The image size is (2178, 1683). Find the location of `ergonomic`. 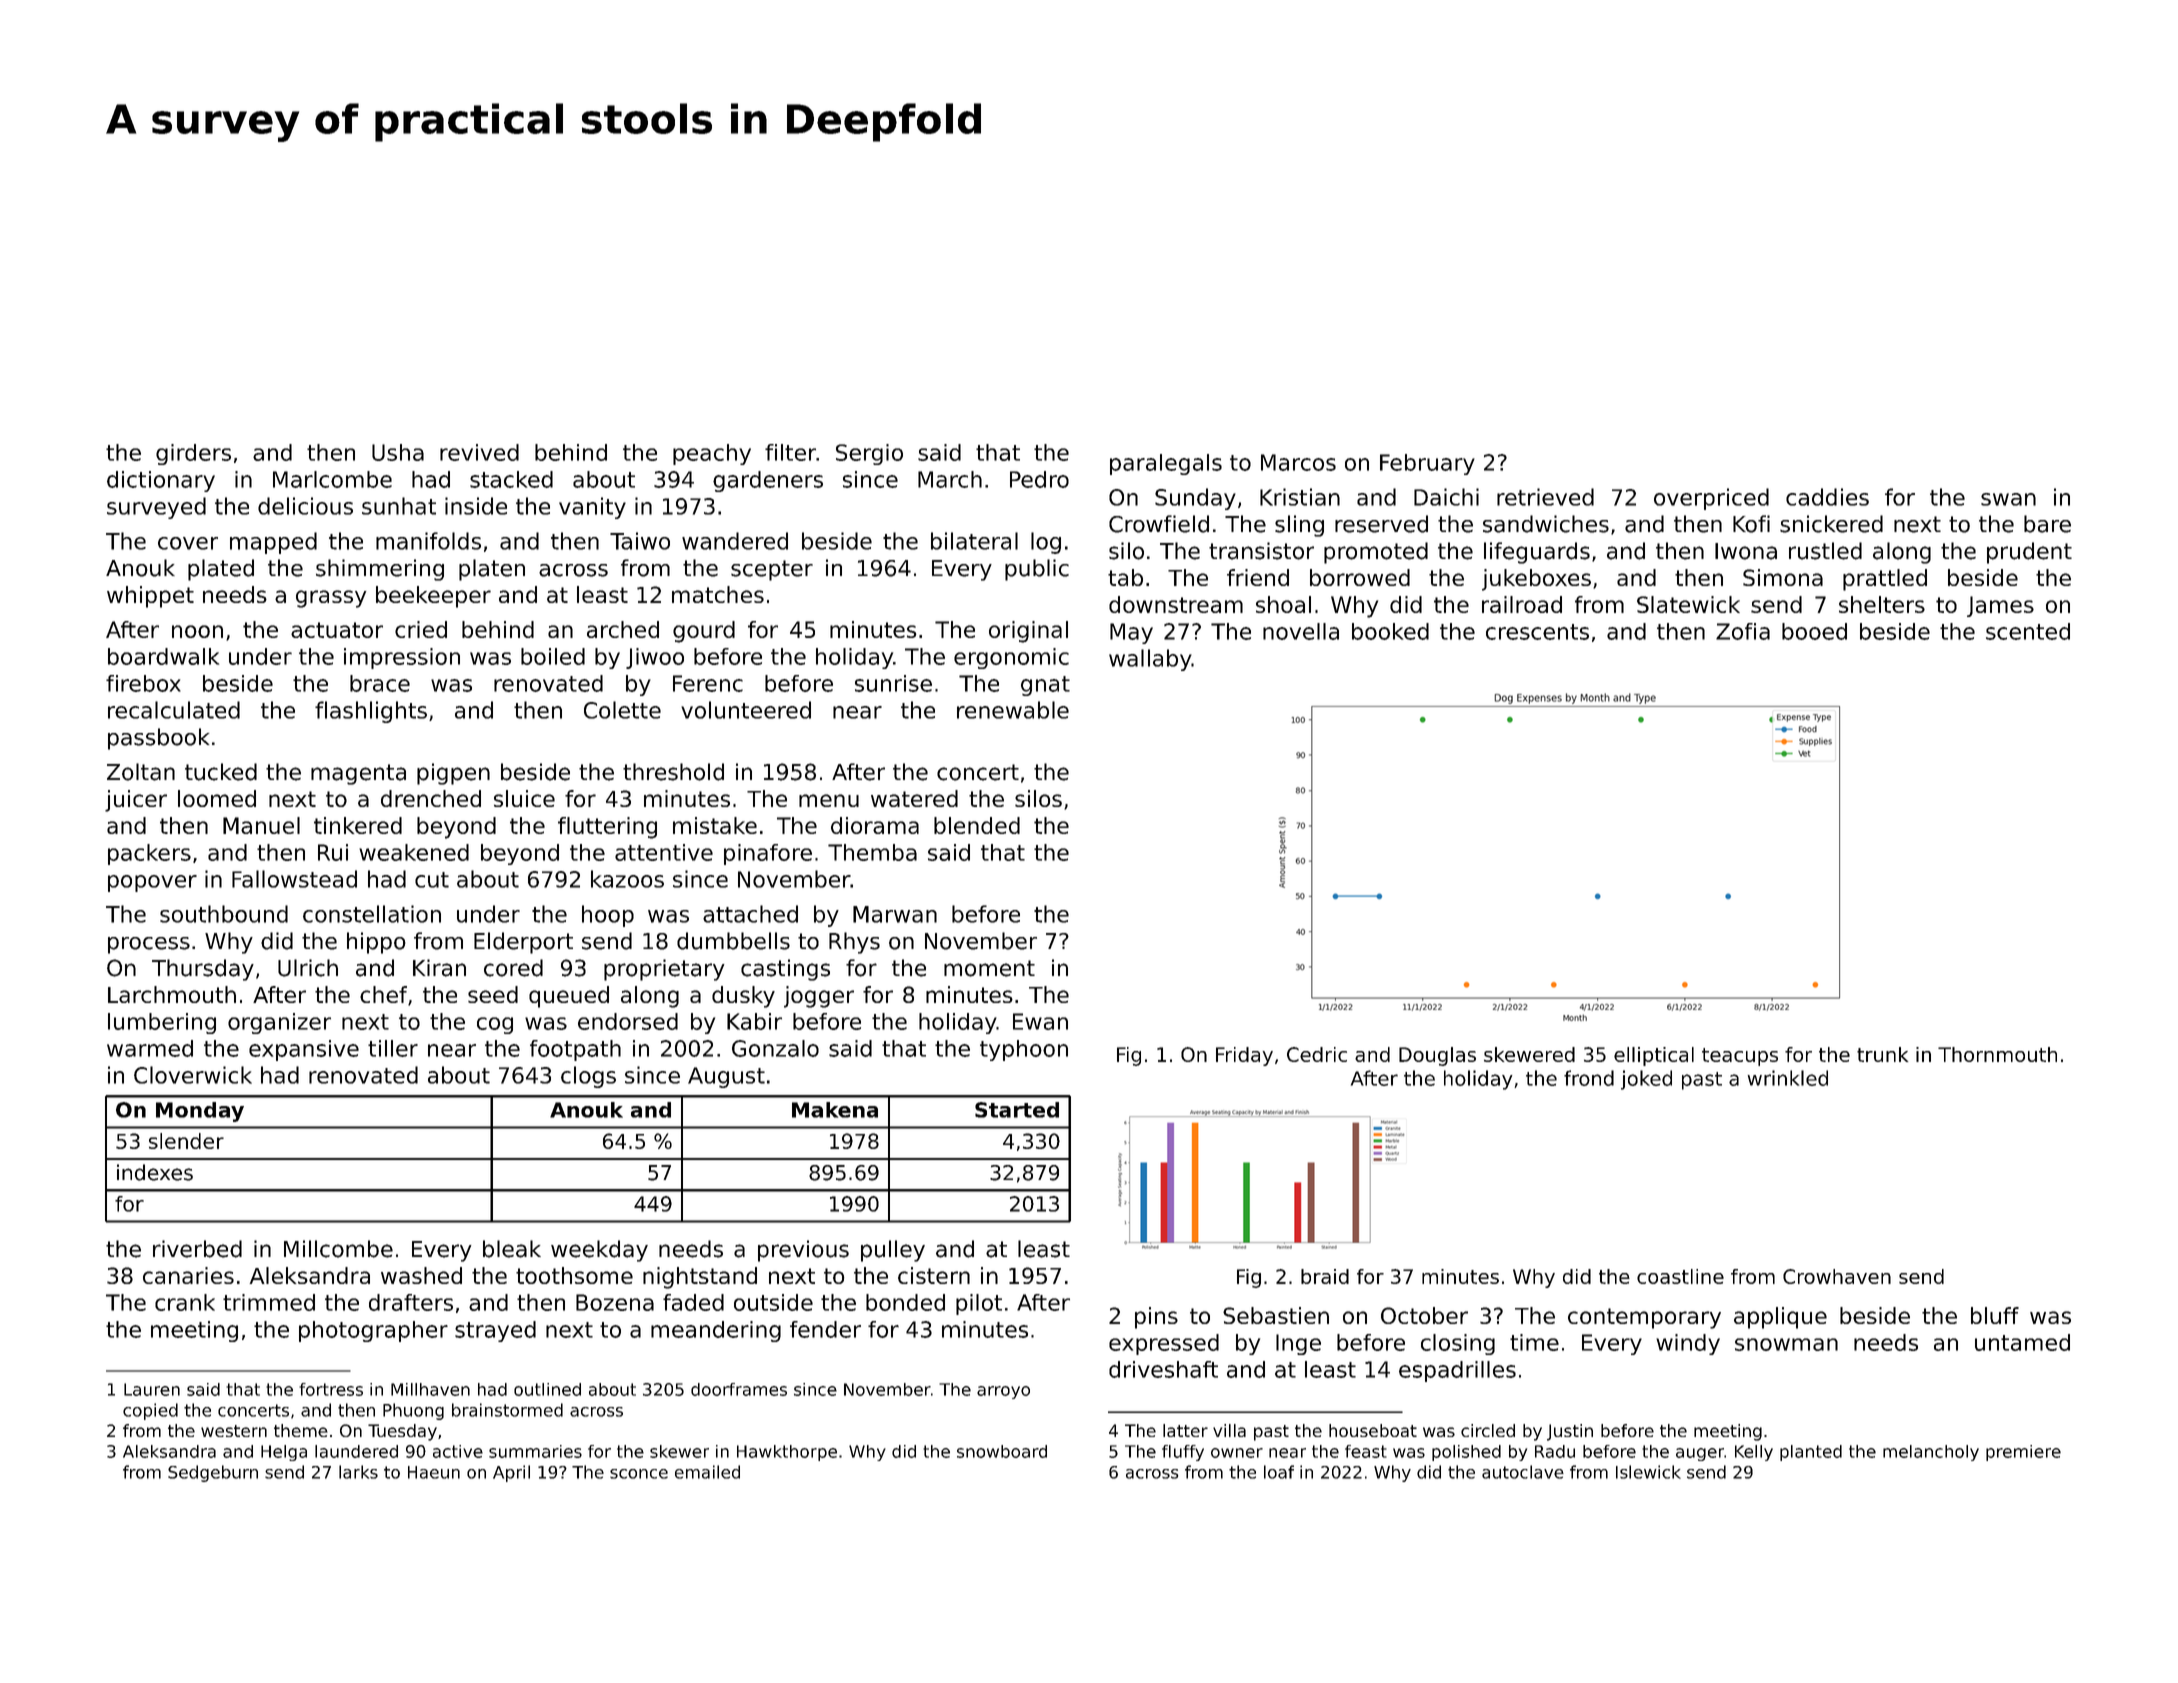

ergonomic is located at coordinates (1011, 658).
